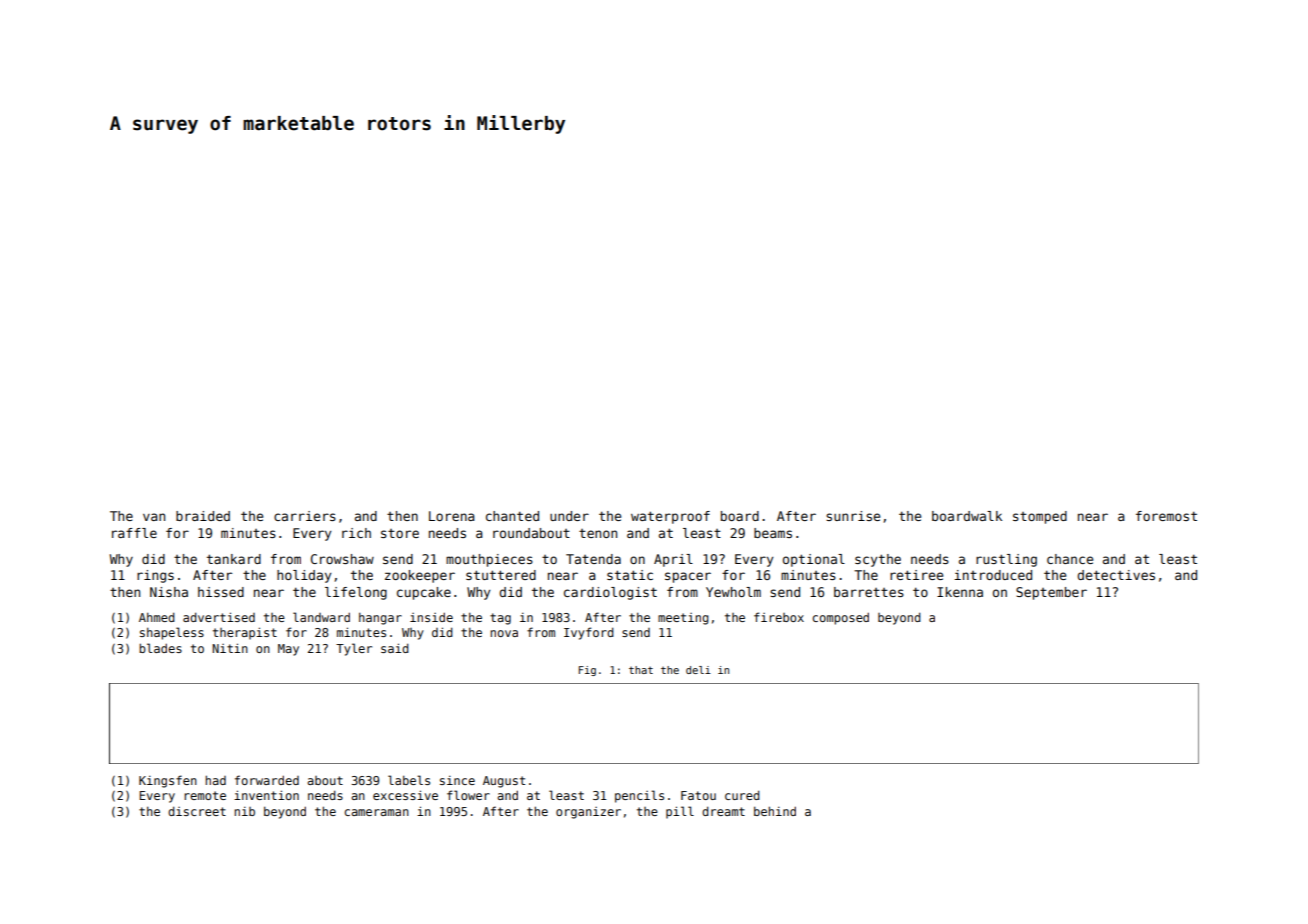  What do you see at coordinates (853, 516) in the screenshot?
I see `sunrise` at bounding box center [853, 516].
